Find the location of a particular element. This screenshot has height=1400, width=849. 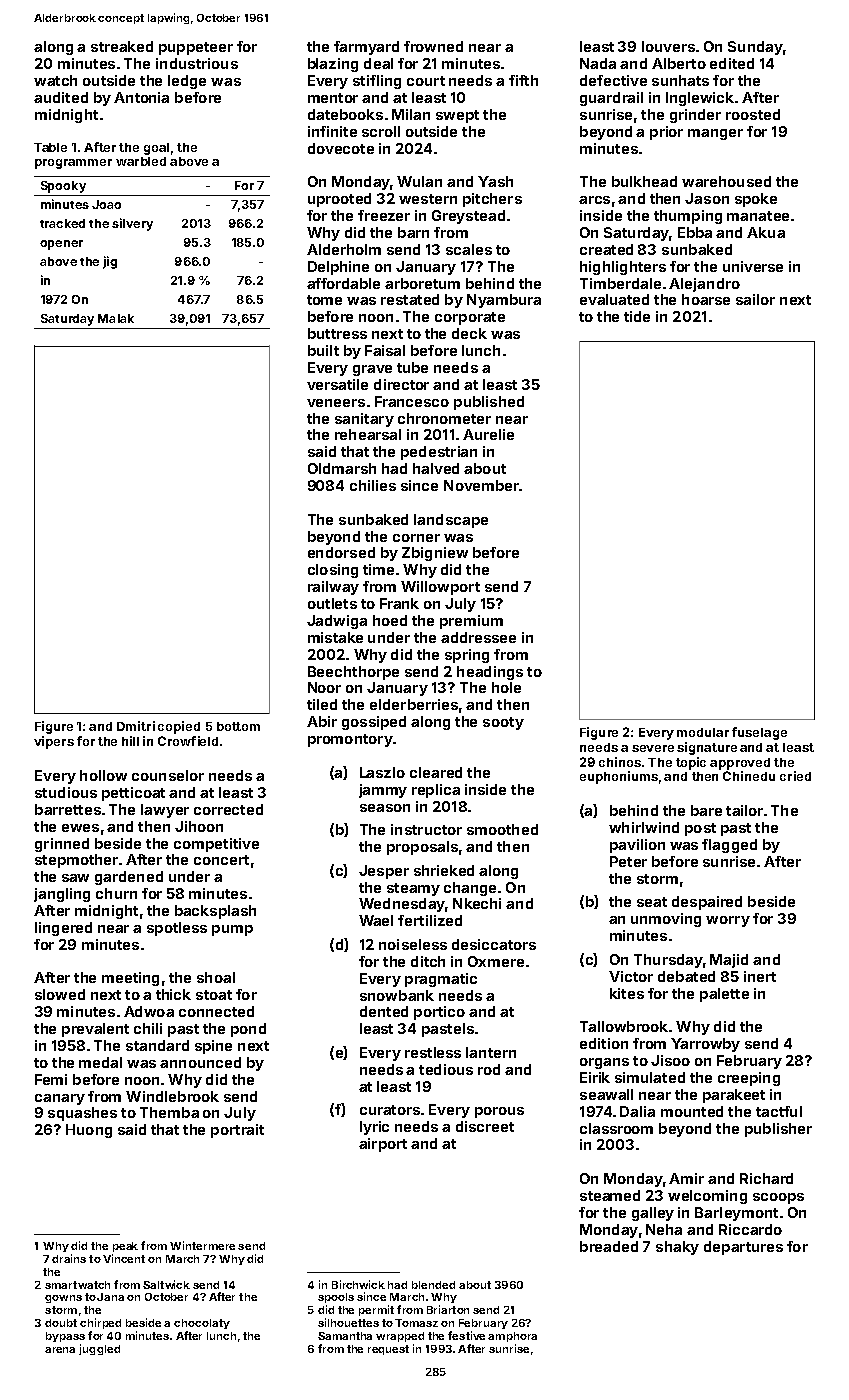

Spooky is located at coordinates (63, 187).
